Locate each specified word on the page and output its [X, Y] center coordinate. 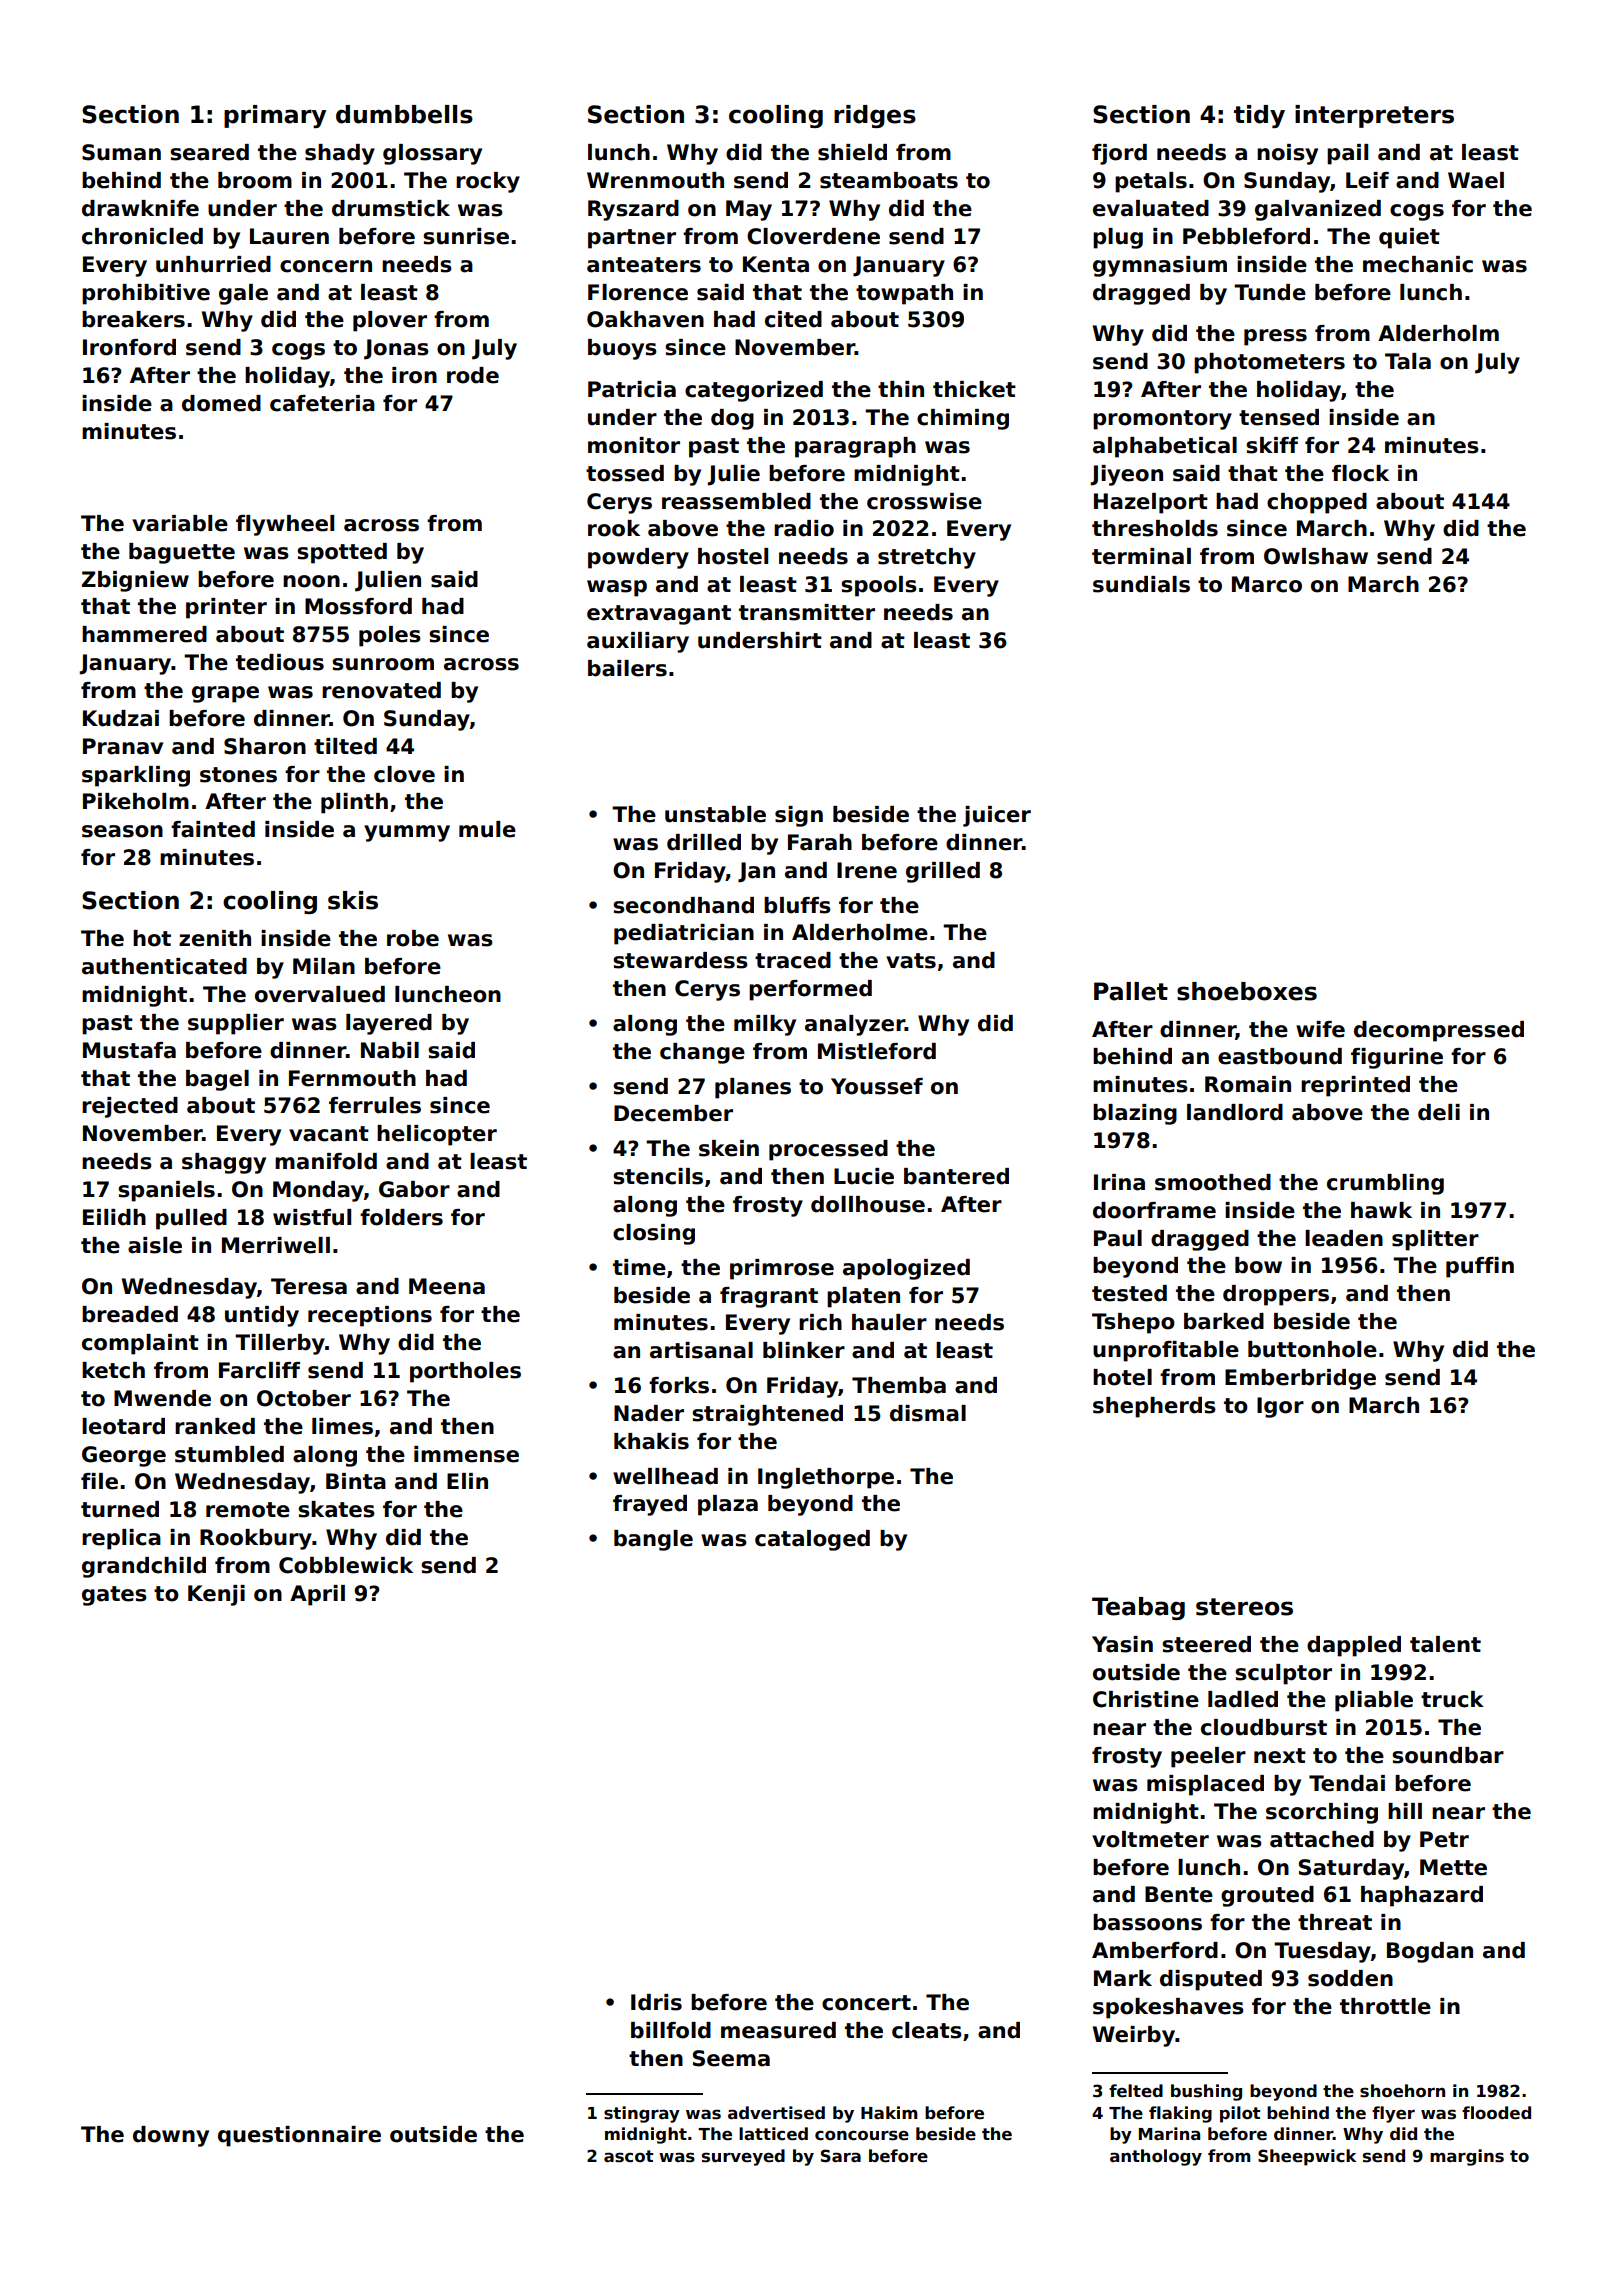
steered [1206, 1644]
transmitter [807, 612]
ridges [875, 116]
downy [171, 2136]
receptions [370, 1316]
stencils [658, 1176]
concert [866, 2003]
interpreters [1374, 116]
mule [487, 829]
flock [1360, 473]
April [317, 1595]
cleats [927, 2030]
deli [1439, 1112]
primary [275, 116]
